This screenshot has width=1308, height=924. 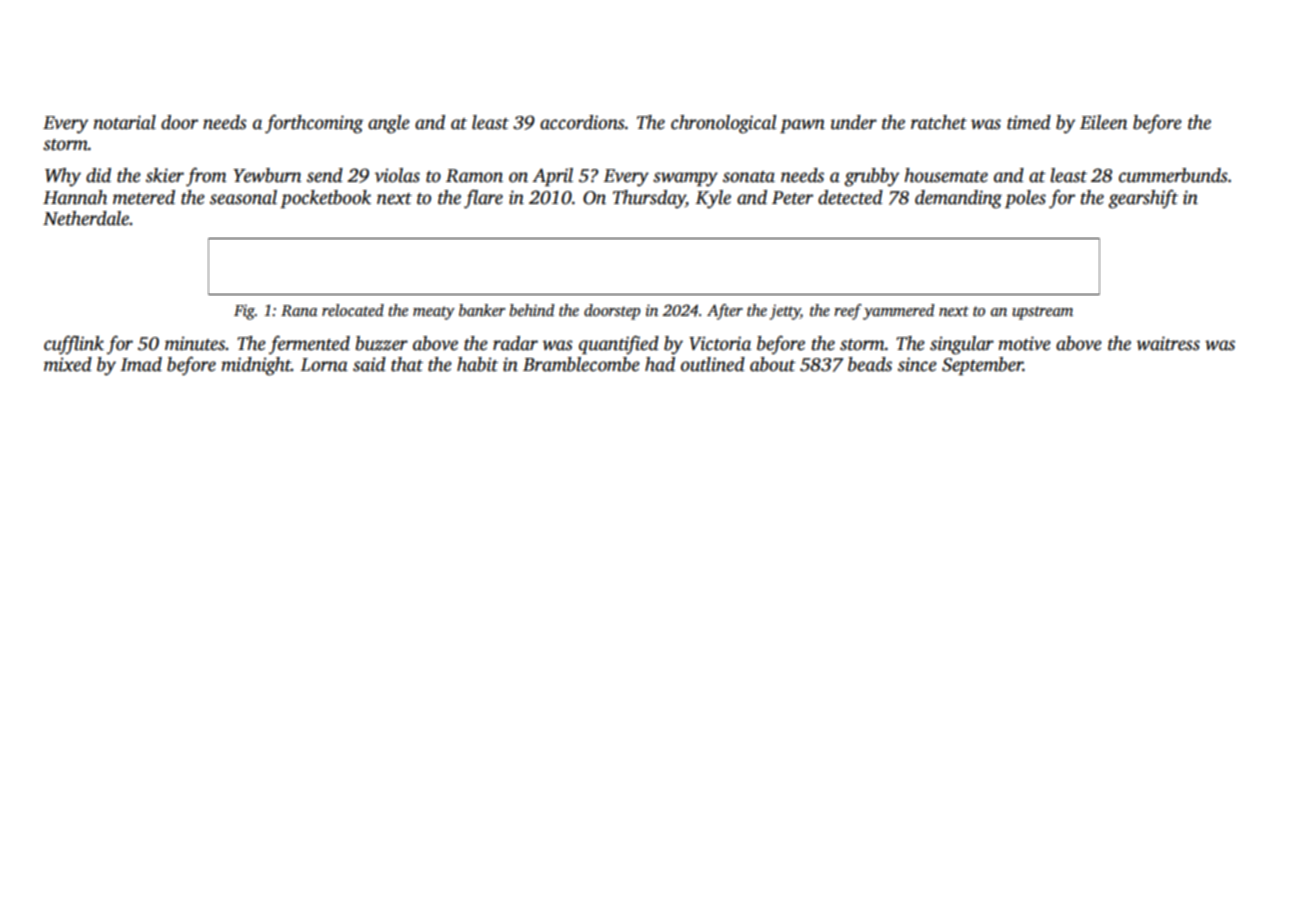 What do you see at coordinates (713, 199) in the screenshot?
I see `Kyle` at bounding box center [713, 199].
